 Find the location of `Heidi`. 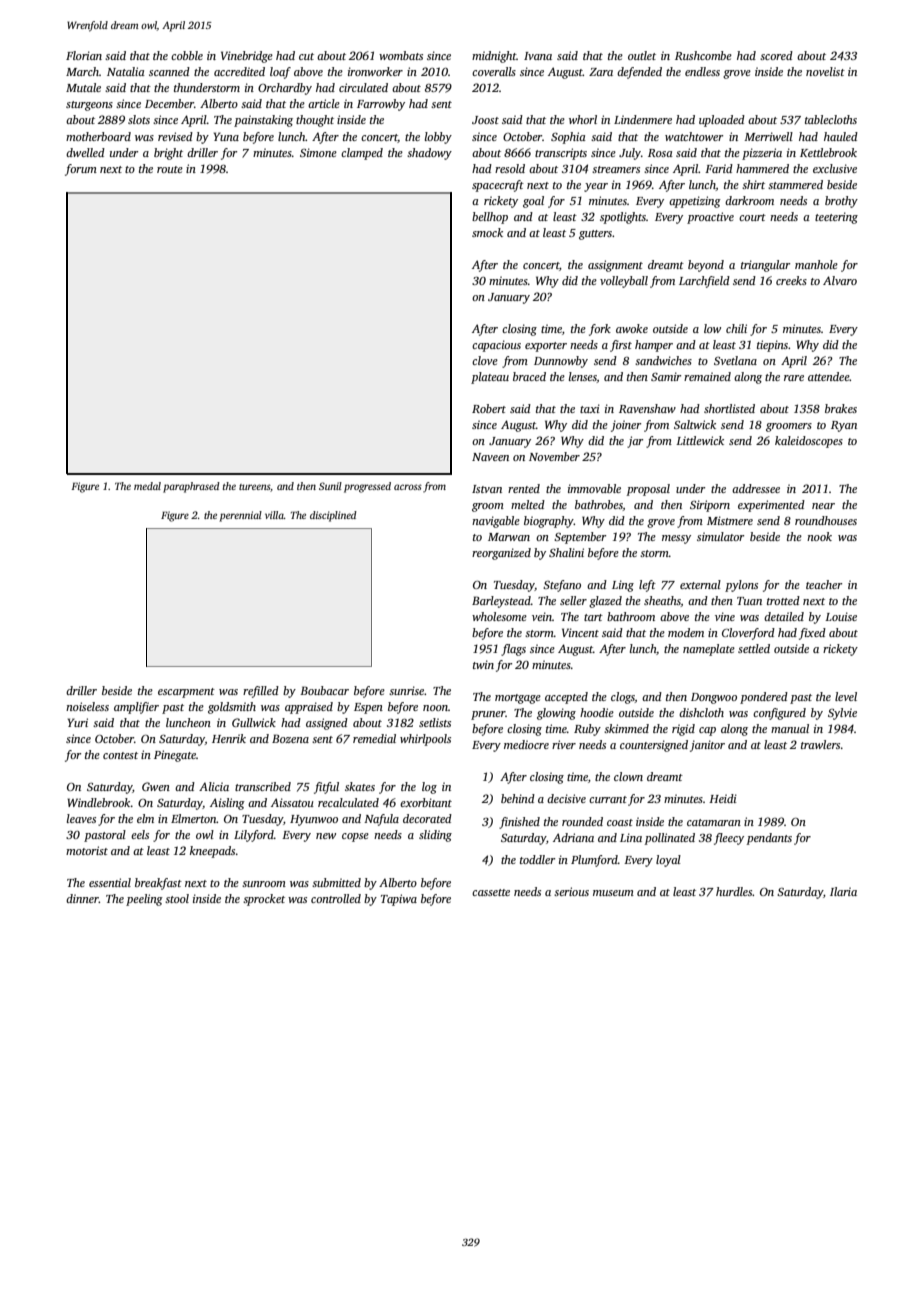

Heidi is located at coordinates (723, 798).
